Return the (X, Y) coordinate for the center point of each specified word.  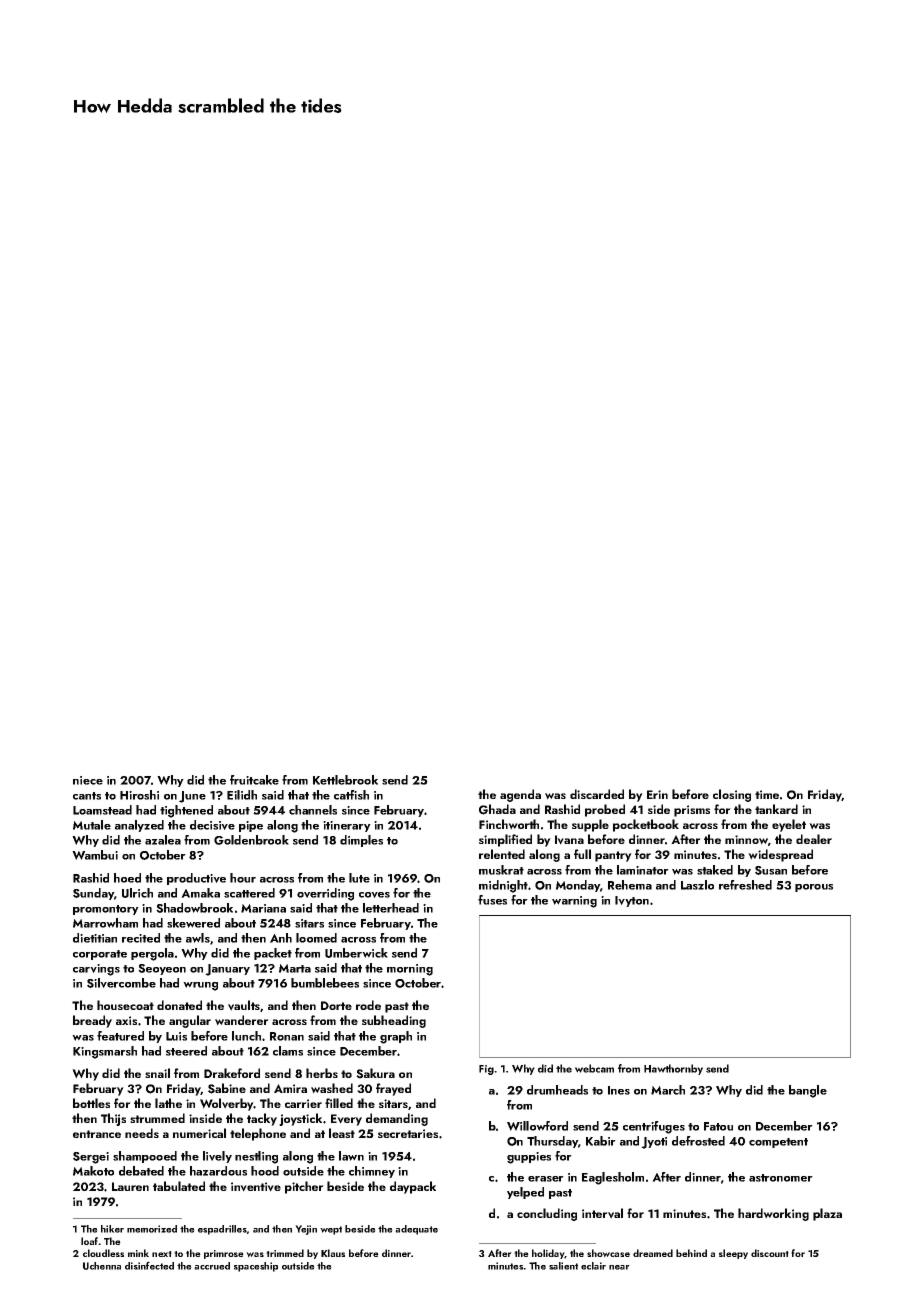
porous (814, 888)
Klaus (333, 1253)
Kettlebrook (345, 780)
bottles (91, 1103)
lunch (246, 1036)
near (619, 1267)
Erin (657, 794)
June (192, 797)
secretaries (408, 1133)
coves (374, 895)
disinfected (149, 1265)
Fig (486, 1070)
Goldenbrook (251, 840)
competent (778, 1143)
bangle (808, 1091)
